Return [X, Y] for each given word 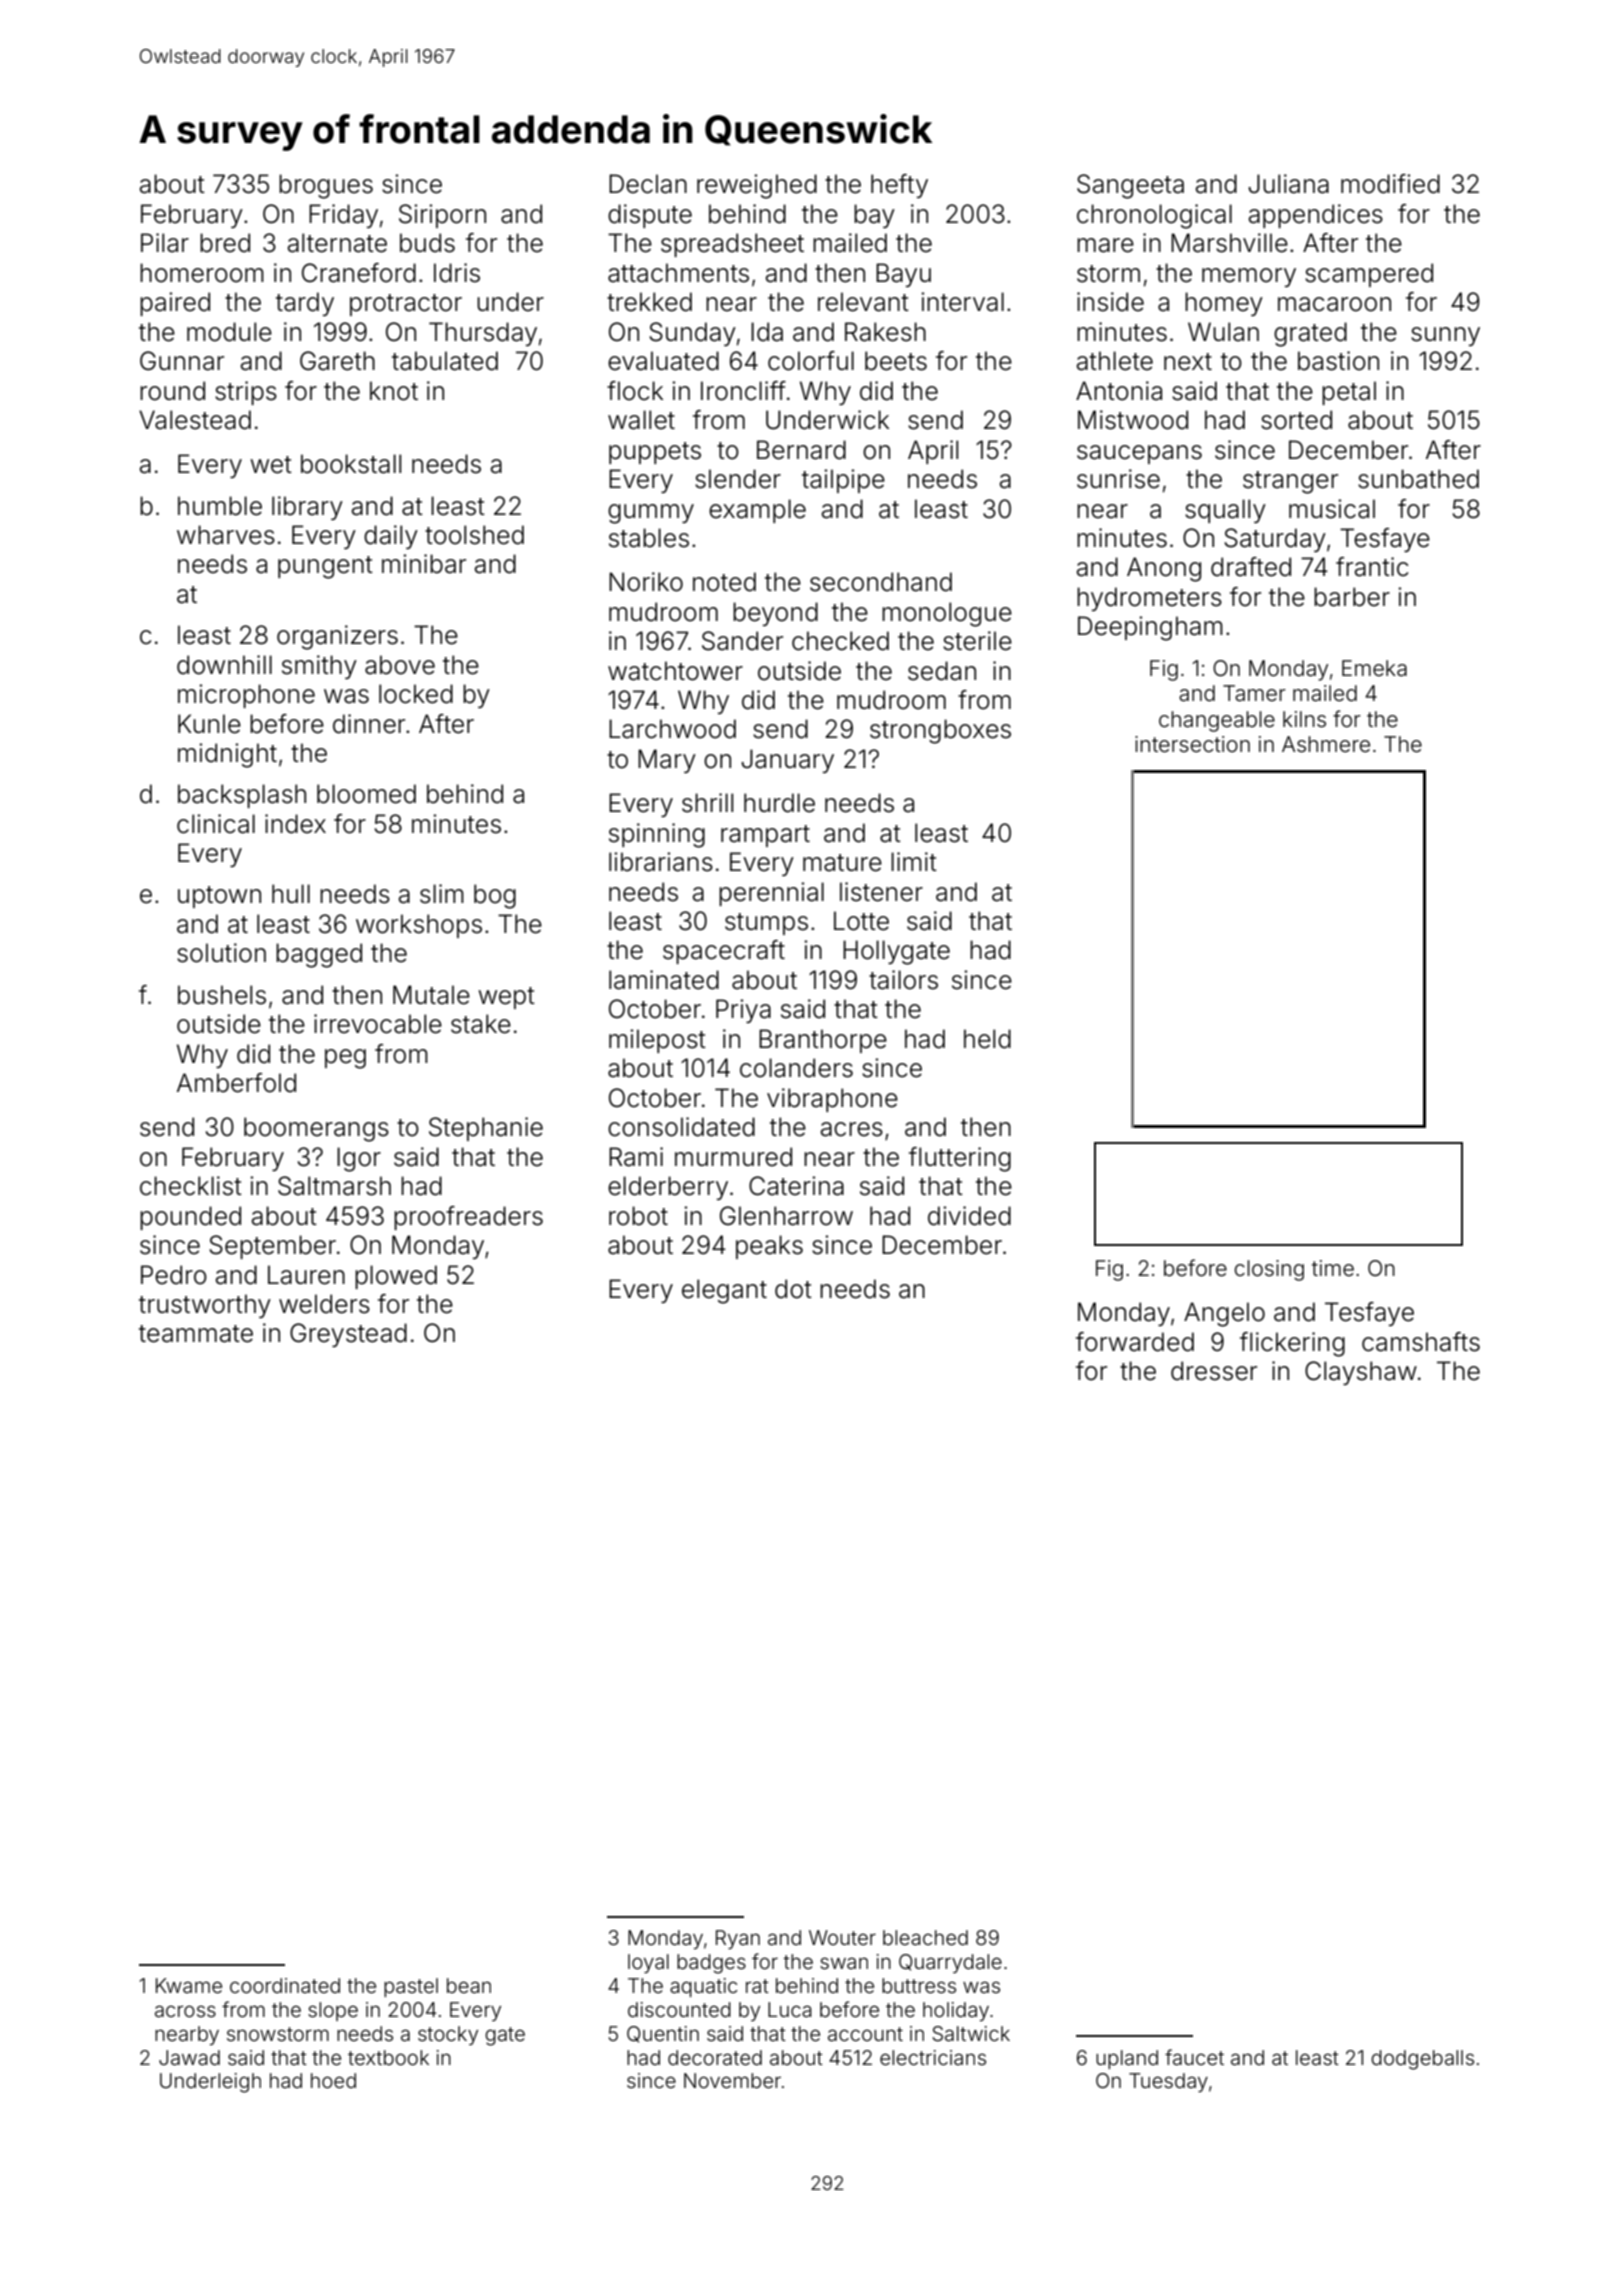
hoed [333, 2080]
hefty [899, 186]
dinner [369, 724]
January [787, 761]
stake [481, 1024]
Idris [457, 273]
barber [1352, 597]
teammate [196, 1334]
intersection [1192, 744]
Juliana [1288, 184]
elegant [724, 1291]
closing [1269, 1270]
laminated [664, 980]
